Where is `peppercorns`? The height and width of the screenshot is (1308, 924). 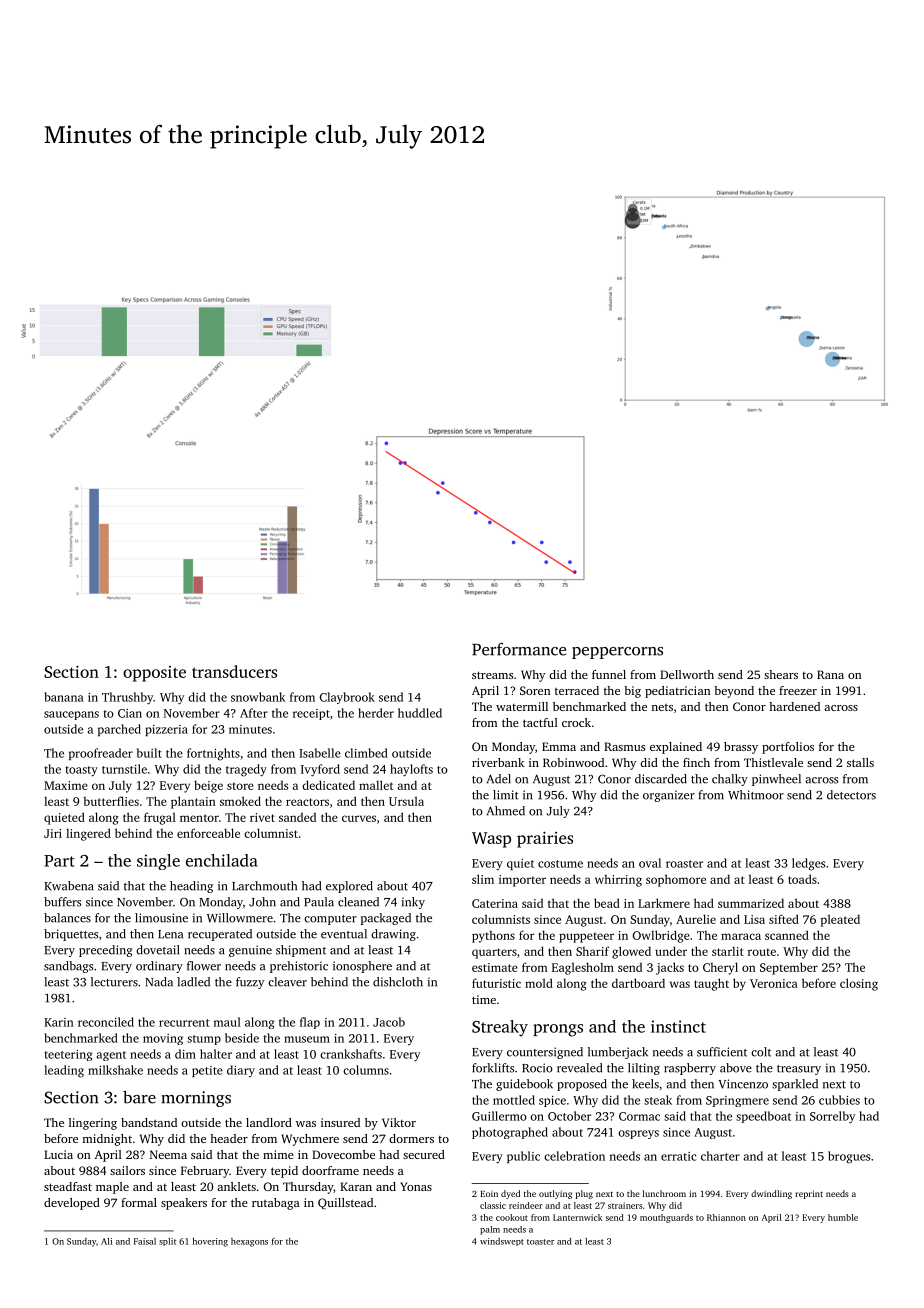 peppercorns is located at coordinates (617, 653).
